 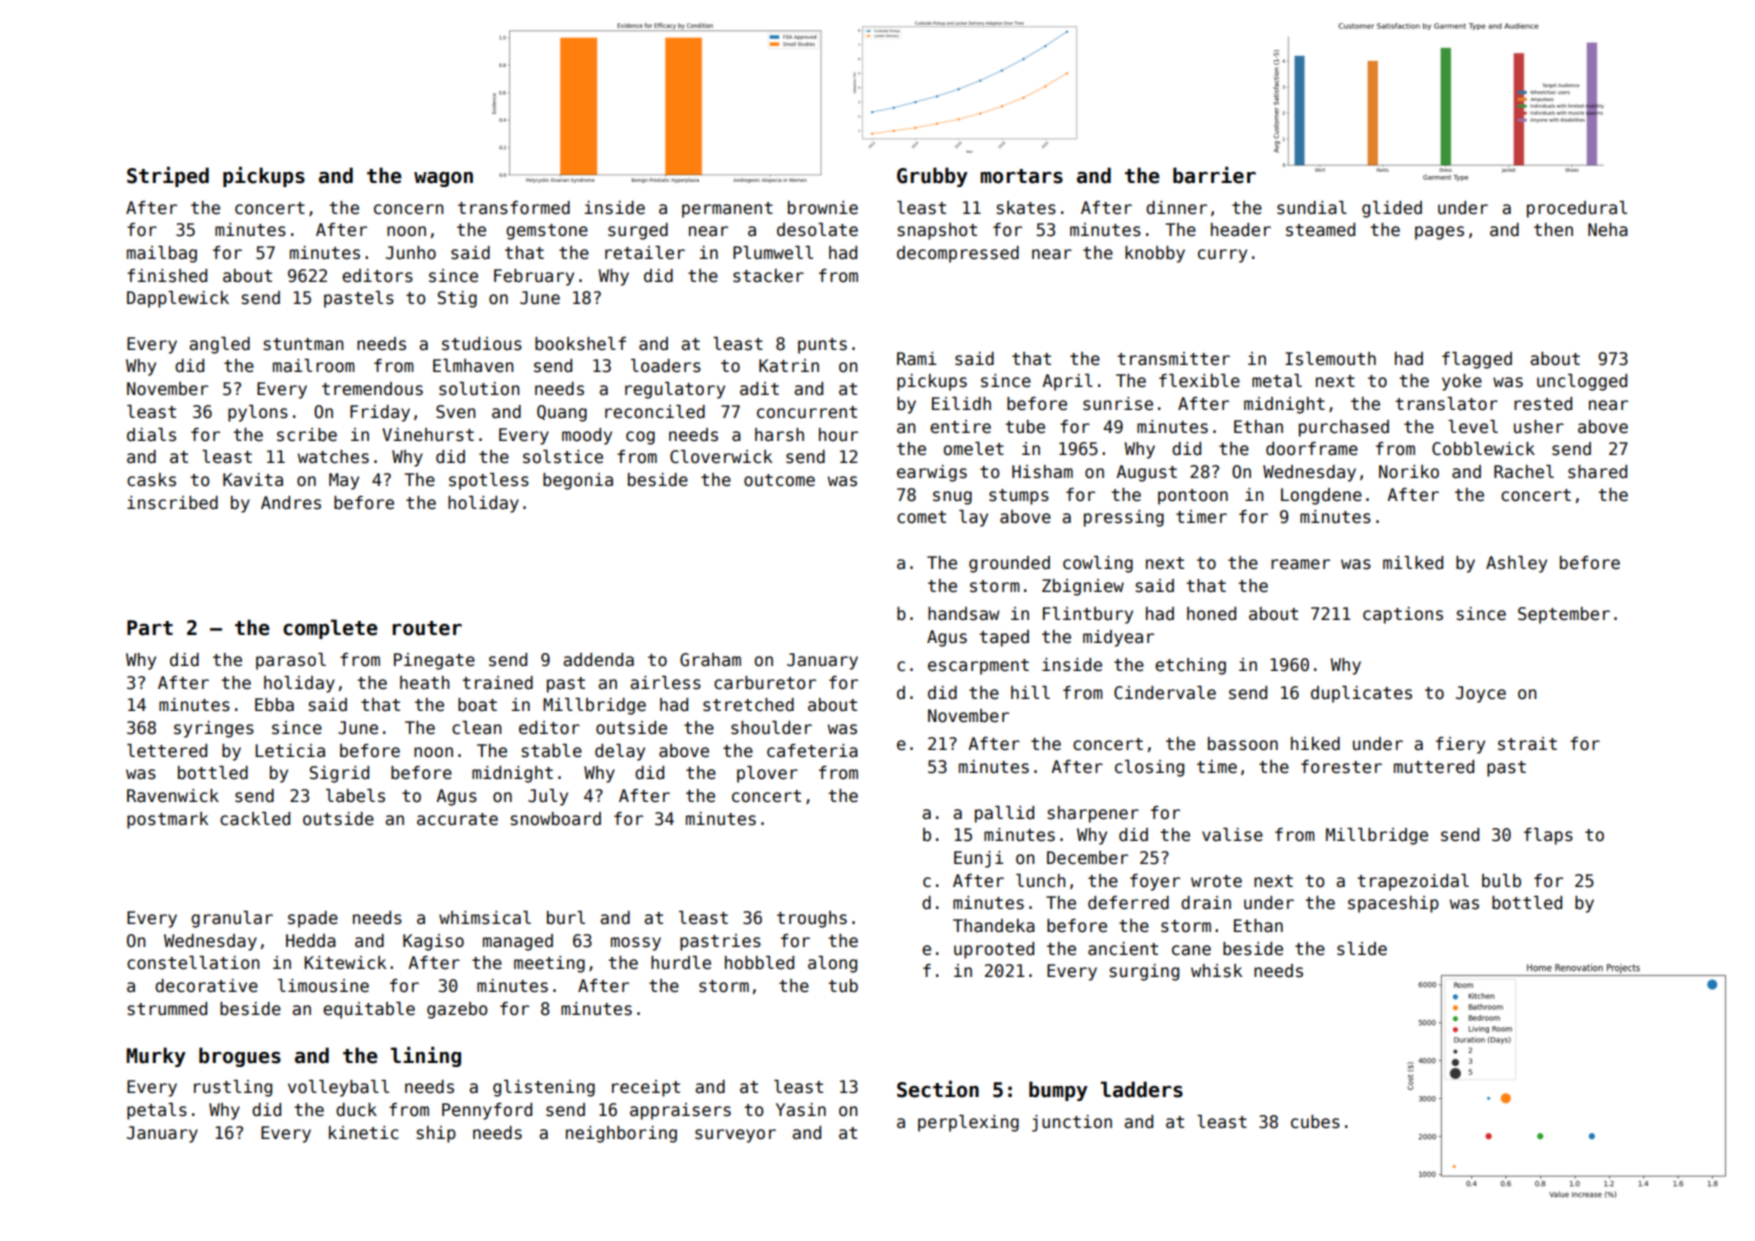 I want to click on Noriko, so click(x=1409, y=472).
